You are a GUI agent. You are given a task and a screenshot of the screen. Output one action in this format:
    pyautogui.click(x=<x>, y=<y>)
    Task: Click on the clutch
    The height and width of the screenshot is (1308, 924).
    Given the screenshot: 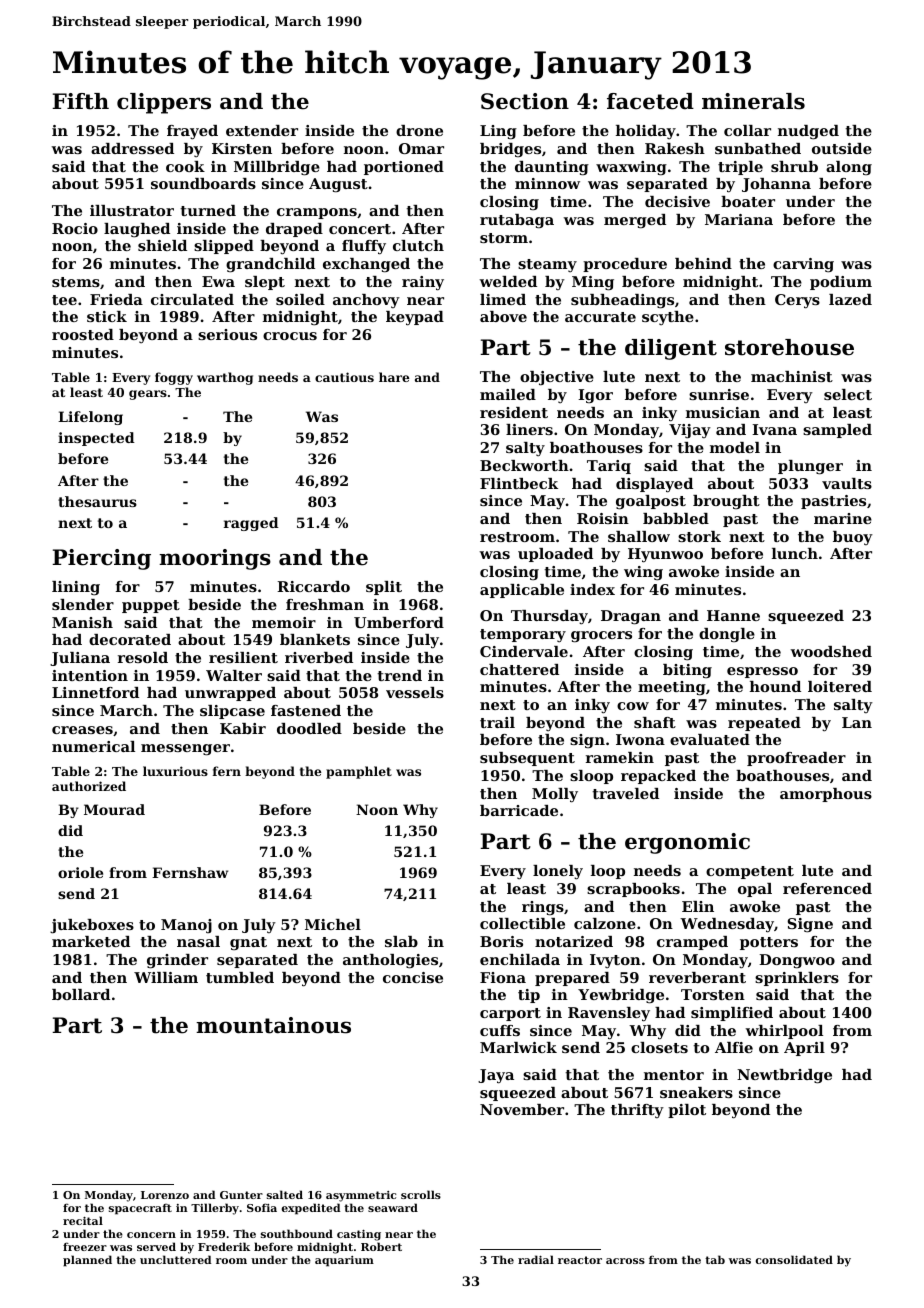 What is the action you would take?
    pyautogui.click(x=418, y=245)
